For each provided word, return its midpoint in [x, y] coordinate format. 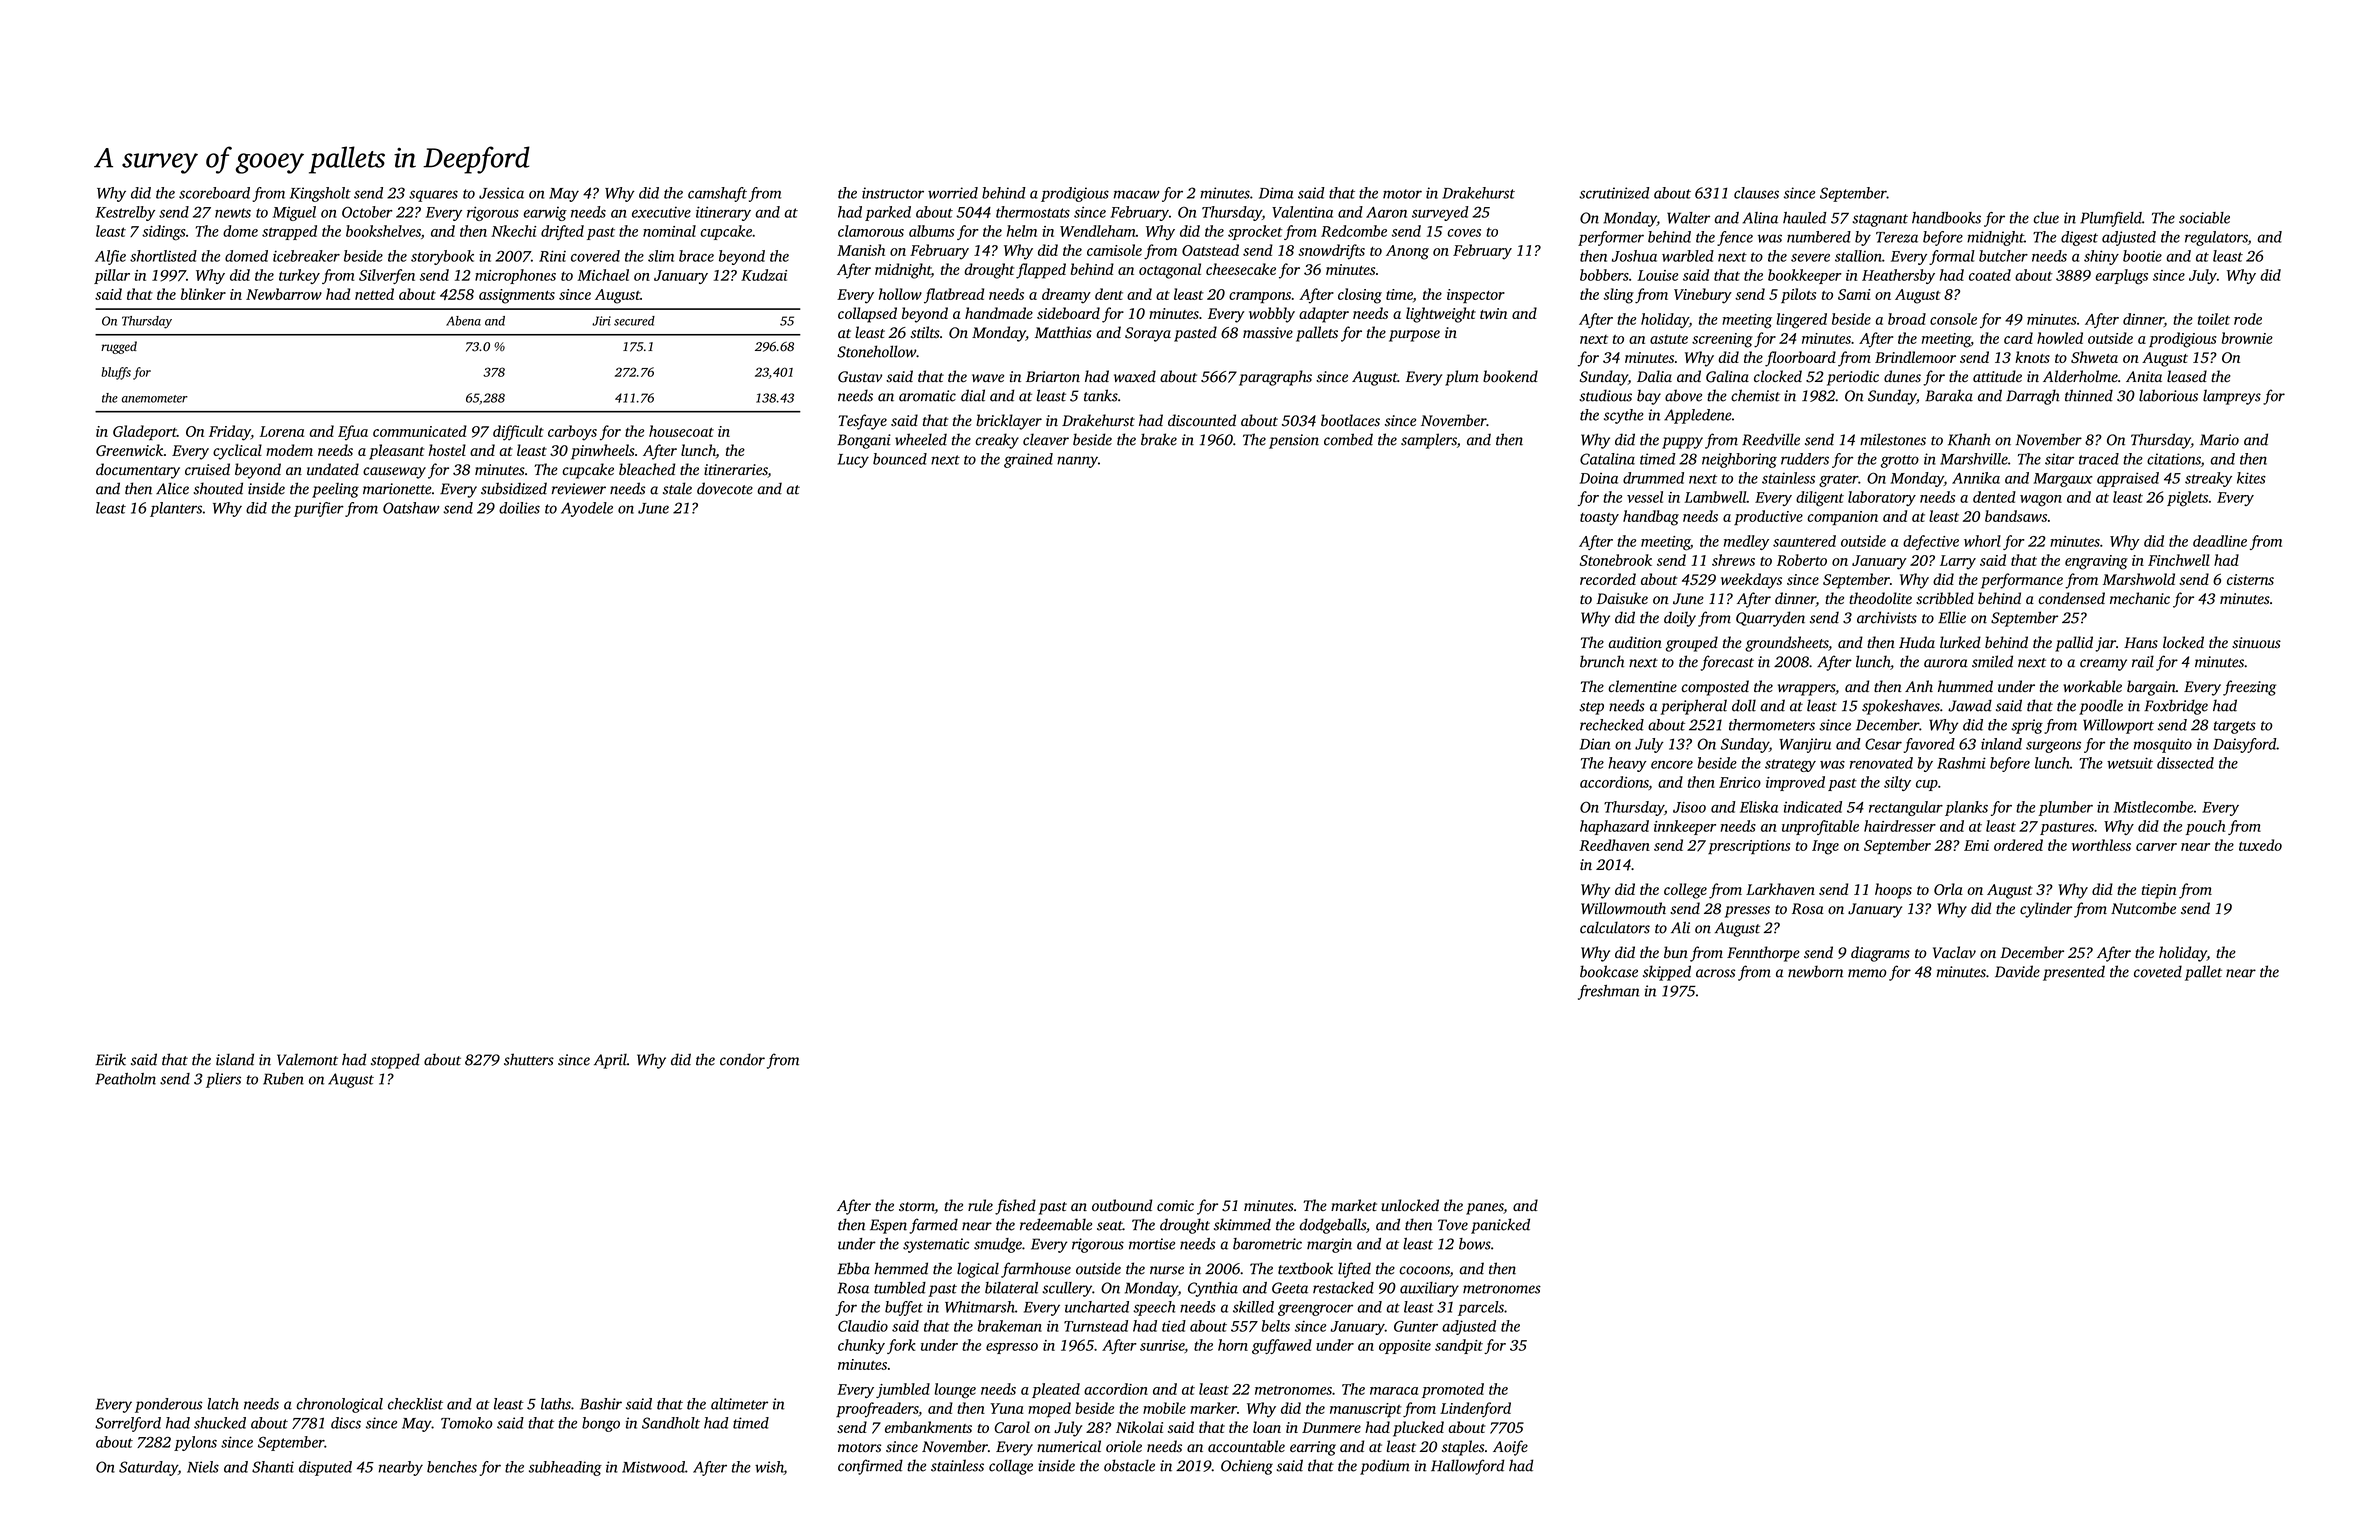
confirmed [870, 1467]
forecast [1727, 663]
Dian [1595, 744]
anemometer [155, 399]
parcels [1481, 1308]
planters [176, 509]
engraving [2096, 562]
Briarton [1053, 377]
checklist [415, 1404]
